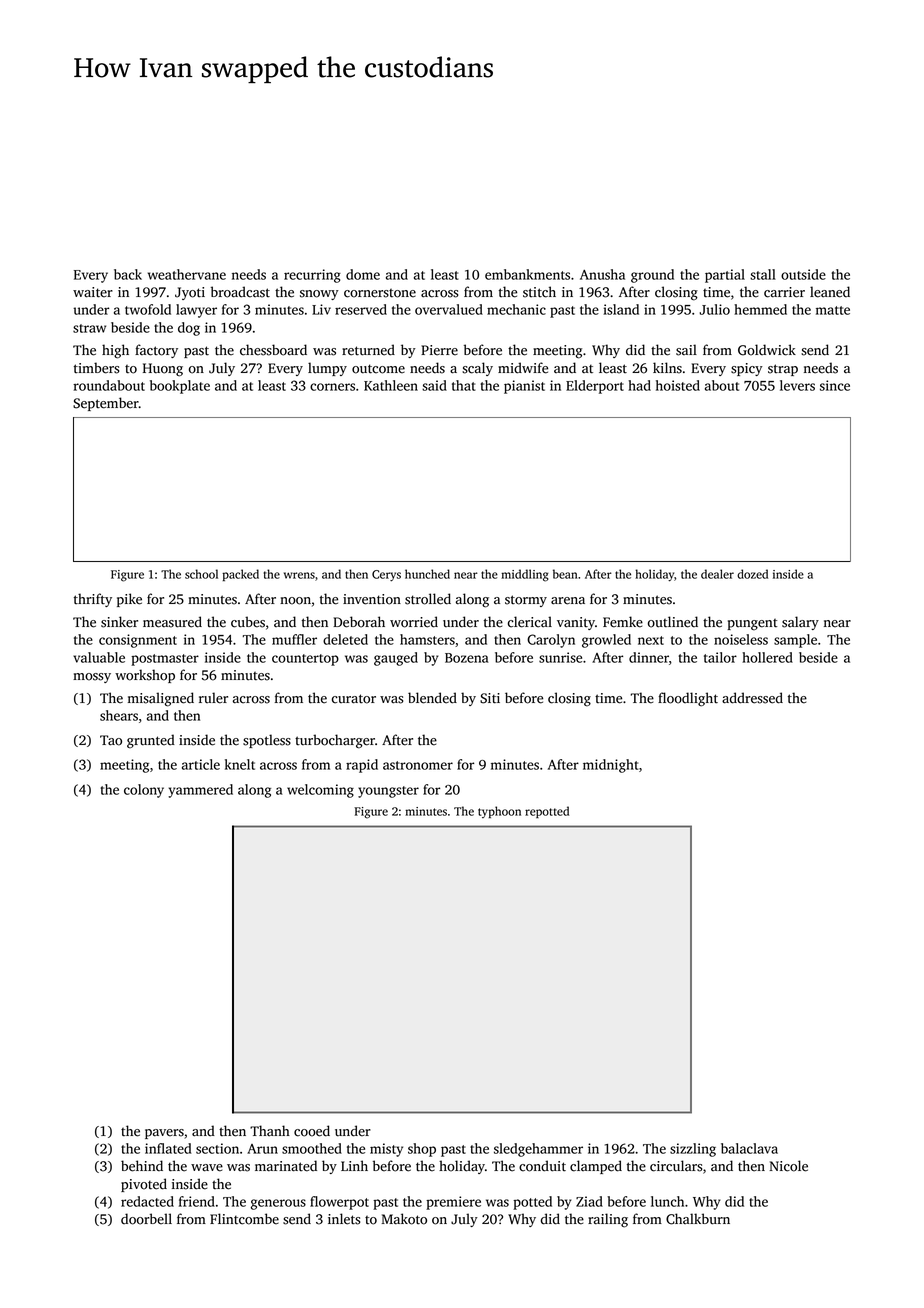  What do you see at coordinates (146, 1219) in the screenshot?
I see `doorbell` at bounding box center [146, 1219].
